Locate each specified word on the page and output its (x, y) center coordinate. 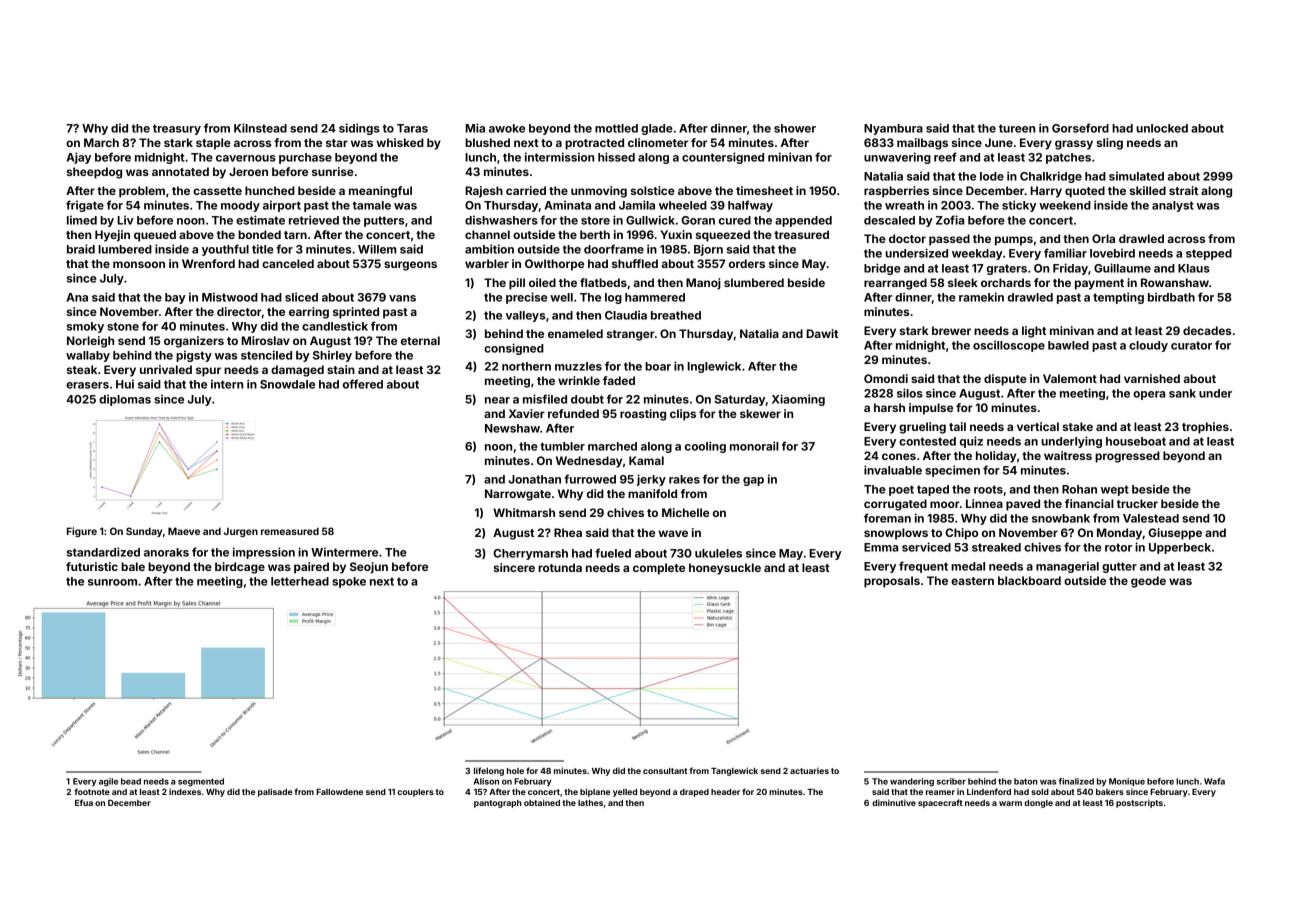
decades (1207, 330)
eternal (420, 340)
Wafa (1214, 781)
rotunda (560, 567)
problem (142, 192)
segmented (201, 782)
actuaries (809, 770)
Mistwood (230, 297)
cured (735, 220)
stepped (1209, 254)
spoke (349, 582)
